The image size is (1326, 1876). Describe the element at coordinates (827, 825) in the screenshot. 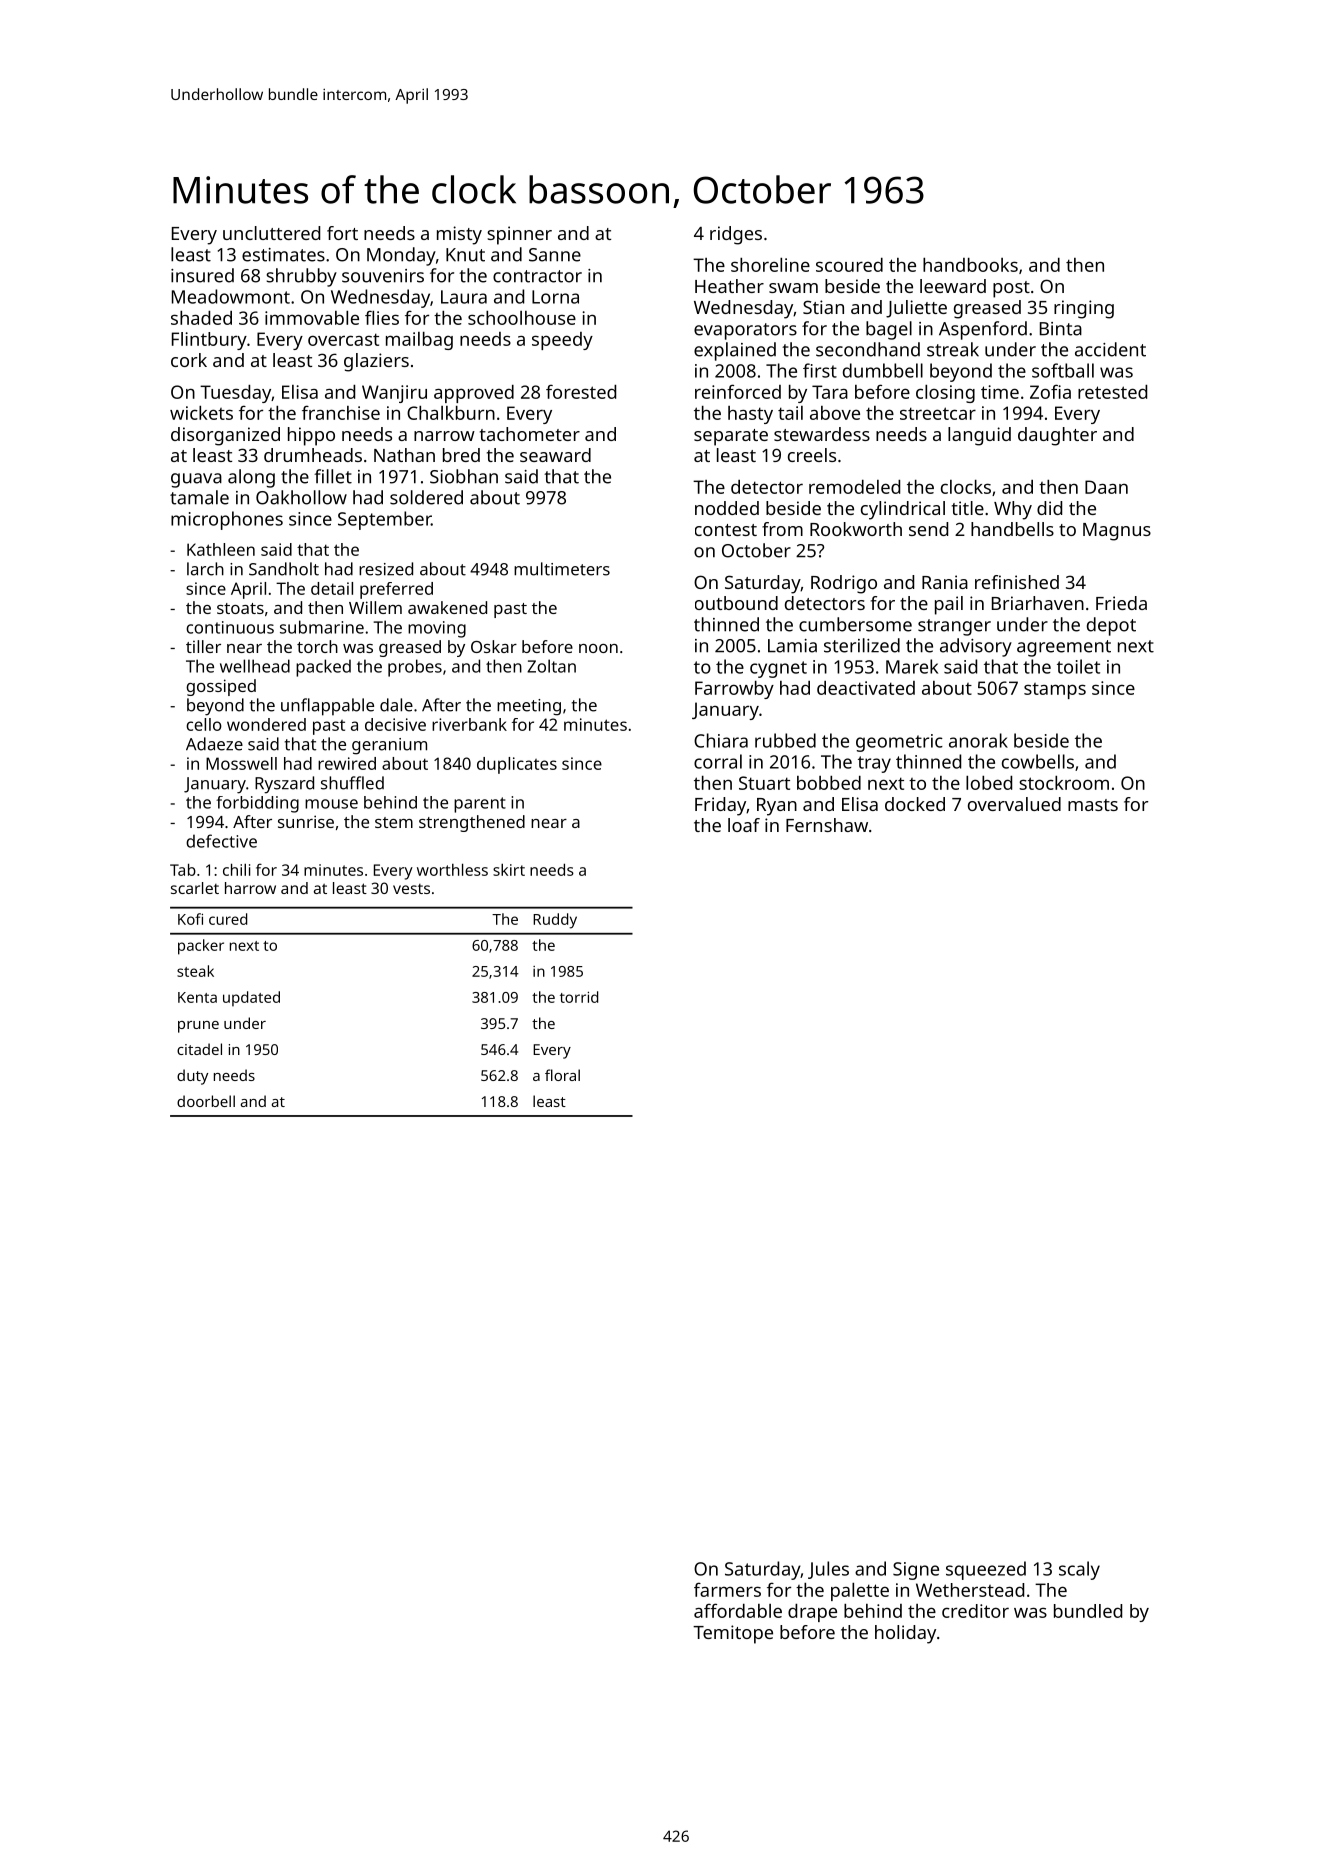

I see `Fernshaw` at that location.
